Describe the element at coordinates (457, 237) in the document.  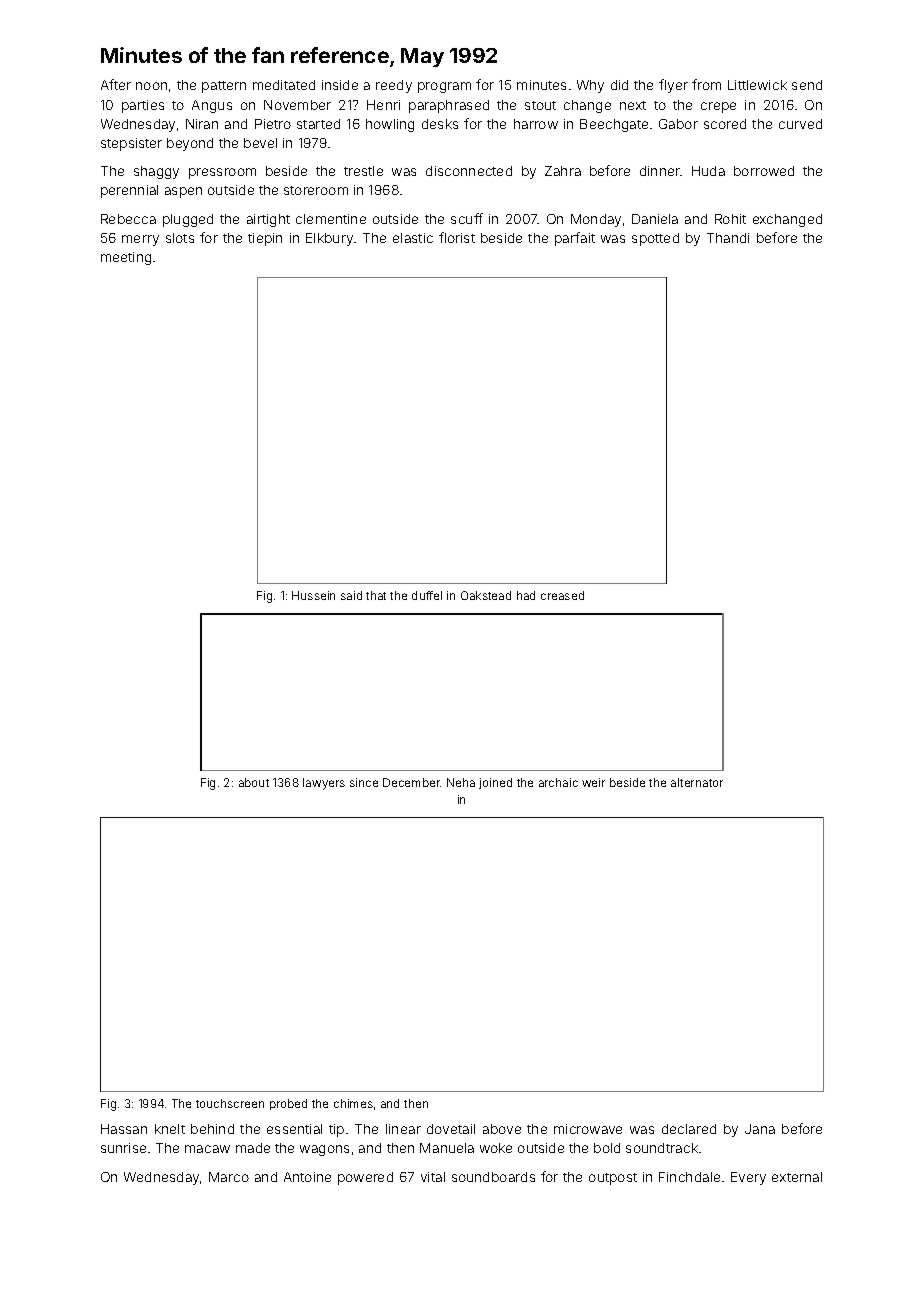
I see `florist` at that location.
